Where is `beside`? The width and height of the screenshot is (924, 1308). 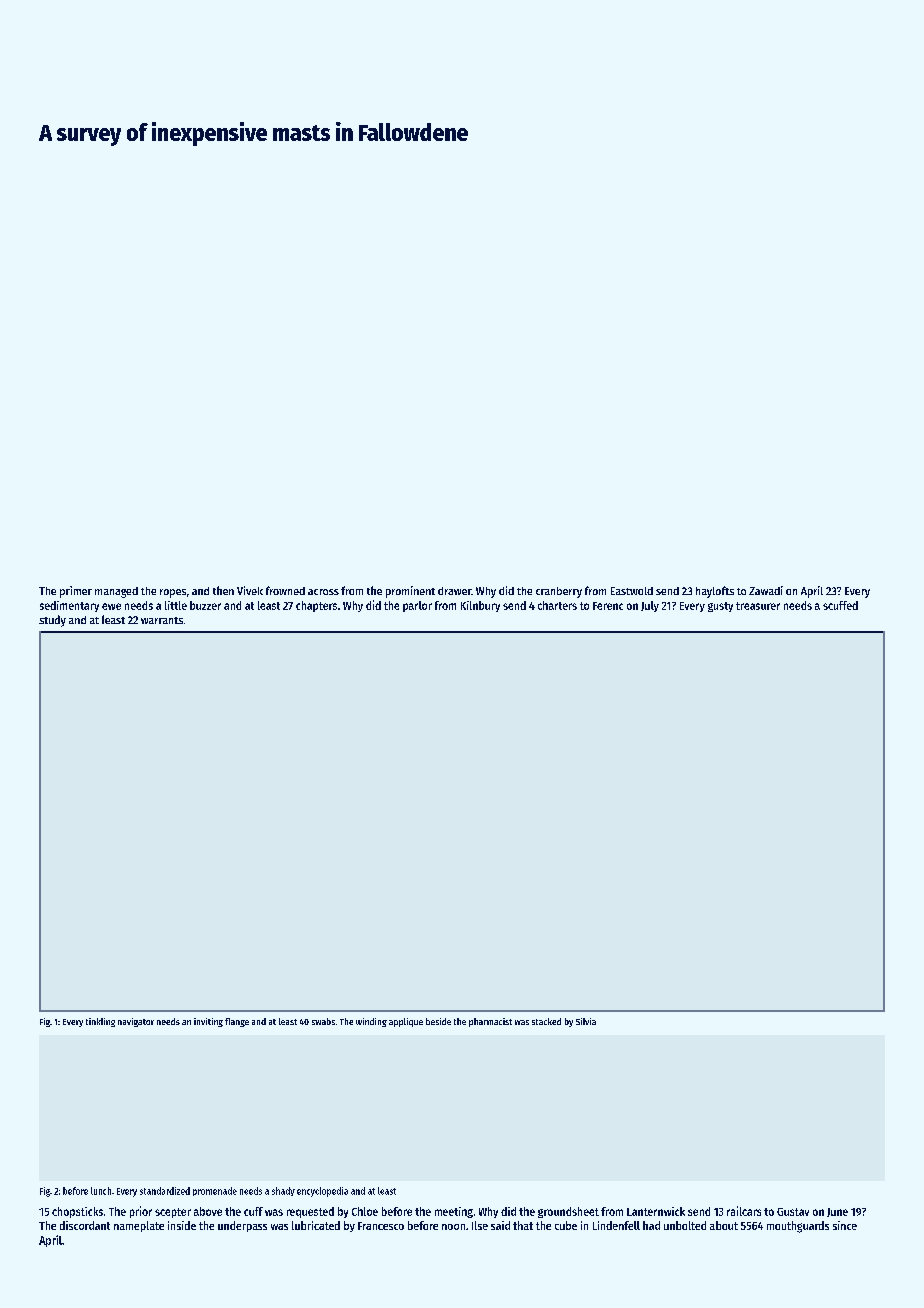 beside is located at coordinates (438, 1021).
